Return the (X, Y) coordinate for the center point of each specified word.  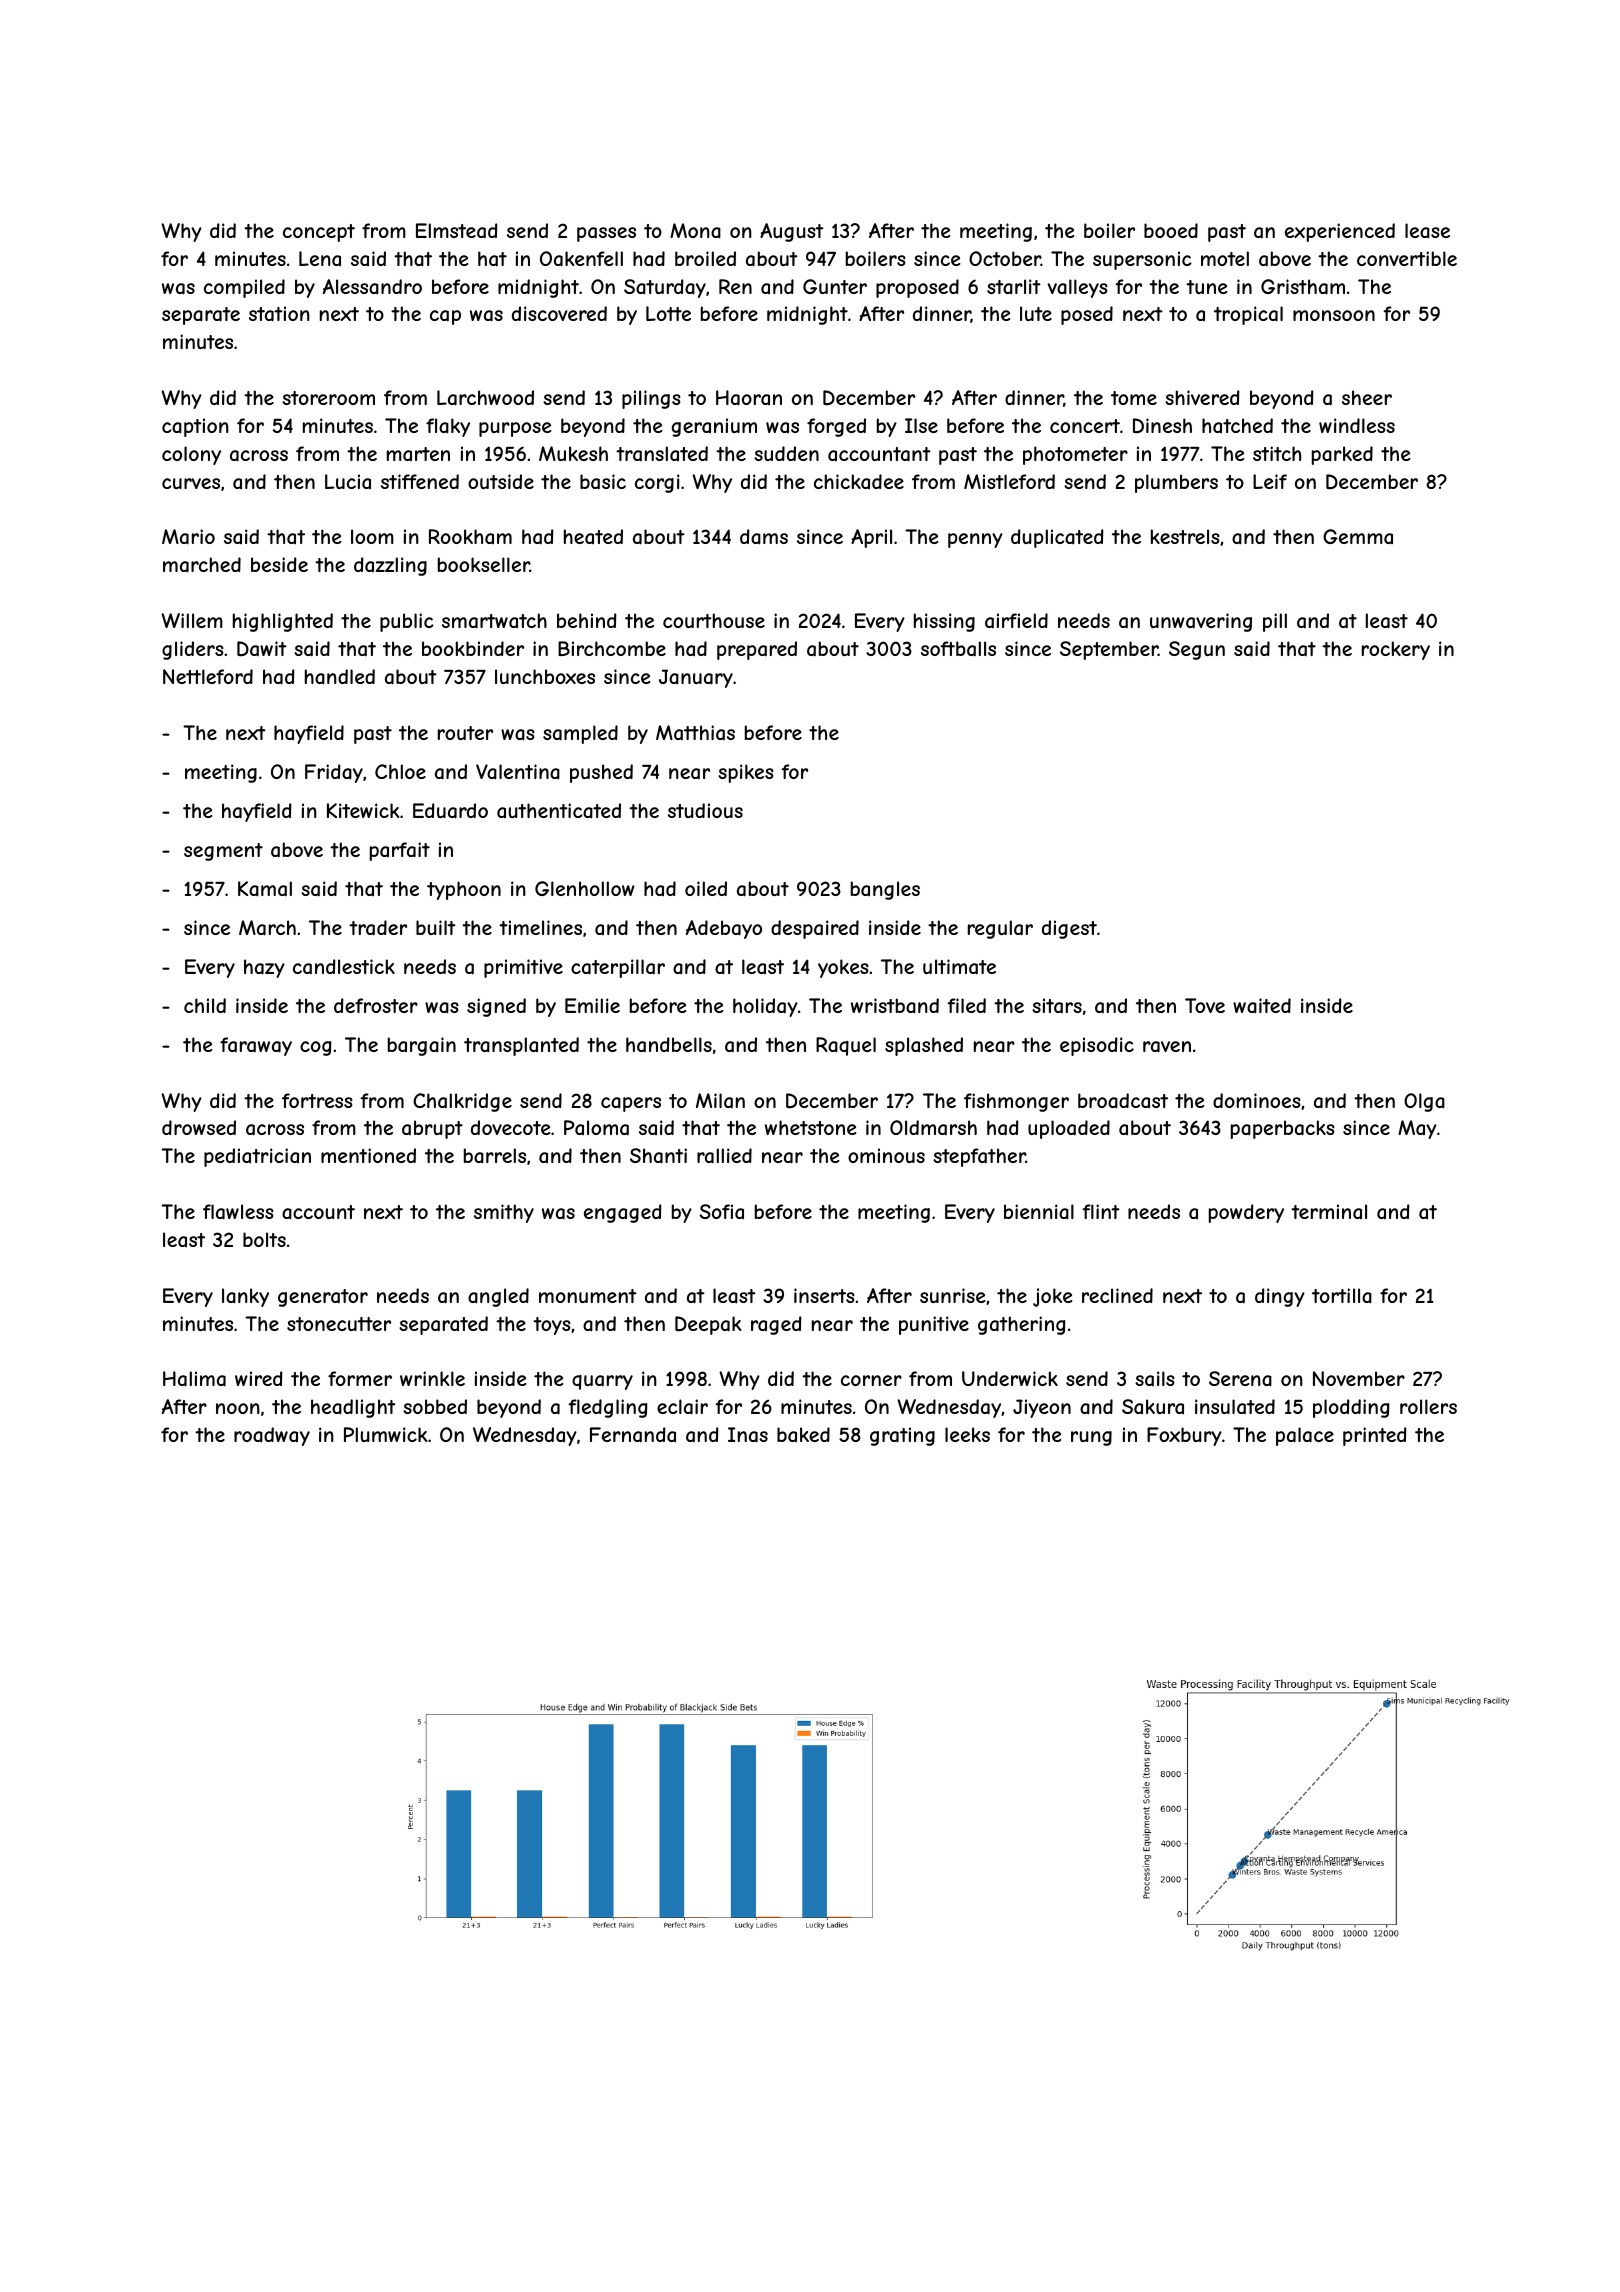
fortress (317, 1100)
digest (1069, 929)
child (205, 1005)
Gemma (1358, 536)
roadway (272, 1436)
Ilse (921, 425)
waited (1262, 1006)
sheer (1367, 397)
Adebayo (724, 929)
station (279, 314)
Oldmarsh (933, 1128)
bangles (885, 890)
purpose (515, 429)
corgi (657, 483)
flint (1101, 1211)
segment (223, 852)
